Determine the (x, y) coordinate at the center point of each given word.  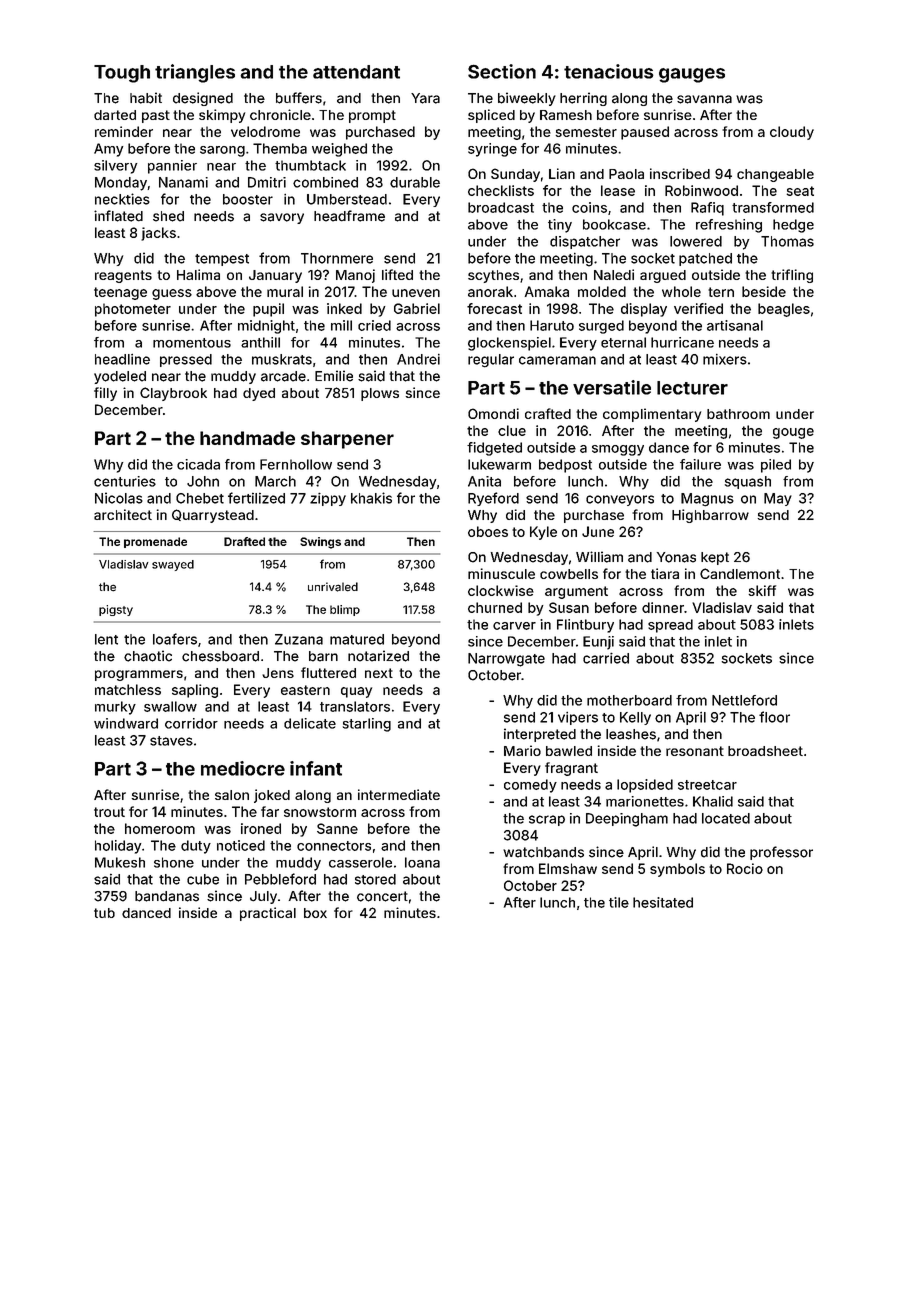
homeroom (160, 828)
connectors (334, 846)
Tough (122, 74)
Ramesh (566, 115)
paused (645, 133)
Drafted (244, 541)
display (644, 310)
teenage (120, 293)
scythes (493, 276)
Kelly (635, 718)
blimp (345, 610)
